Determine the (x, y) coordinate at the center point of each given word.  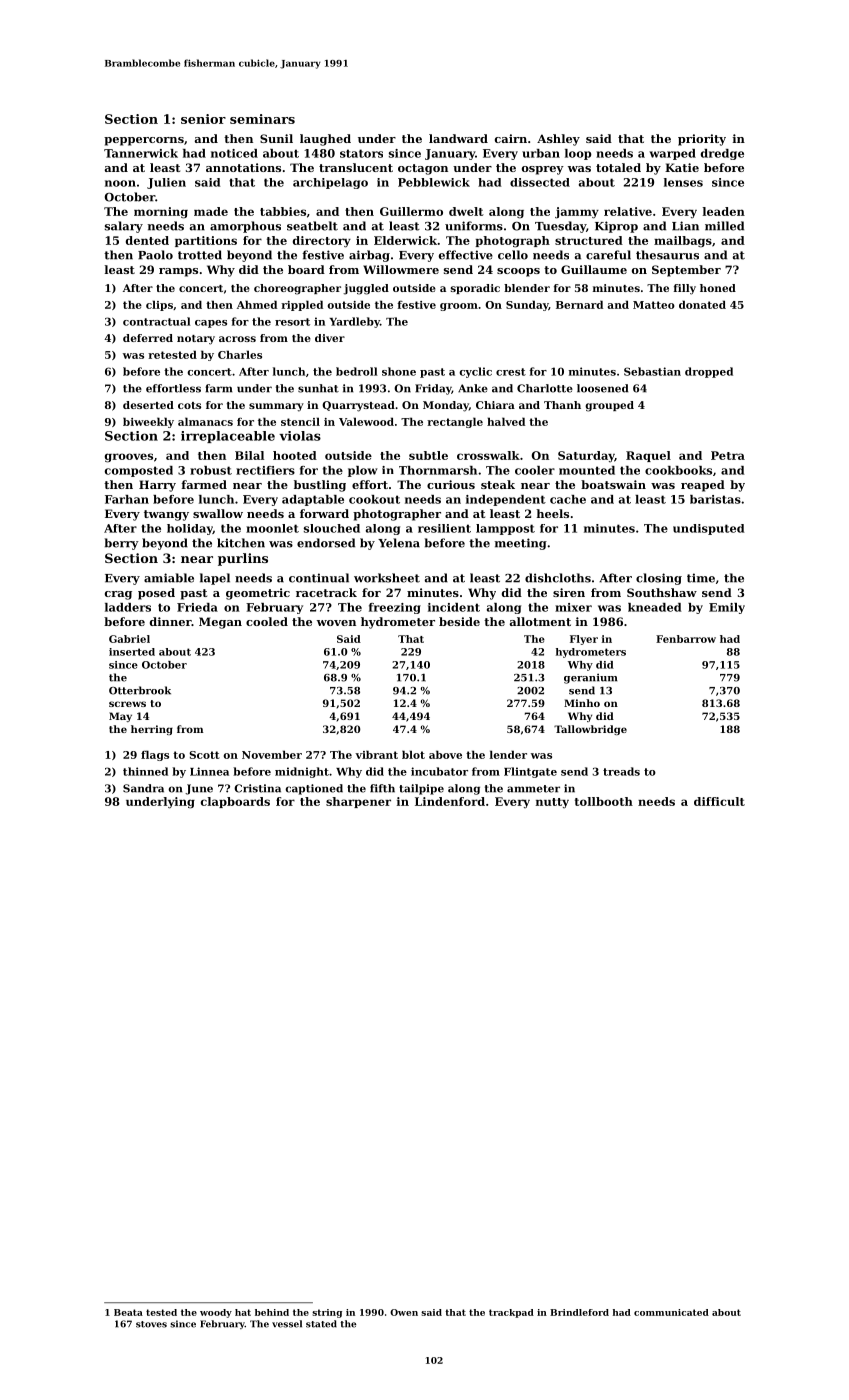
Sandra (143, 788)
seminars (262, 119)
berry (122, 544)
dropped (709, 372)
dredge (722, 154)
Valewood (366, 421)
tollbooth (604, 801)
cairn (511, 138)
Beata (128, 1312)
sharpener (358, 802)
